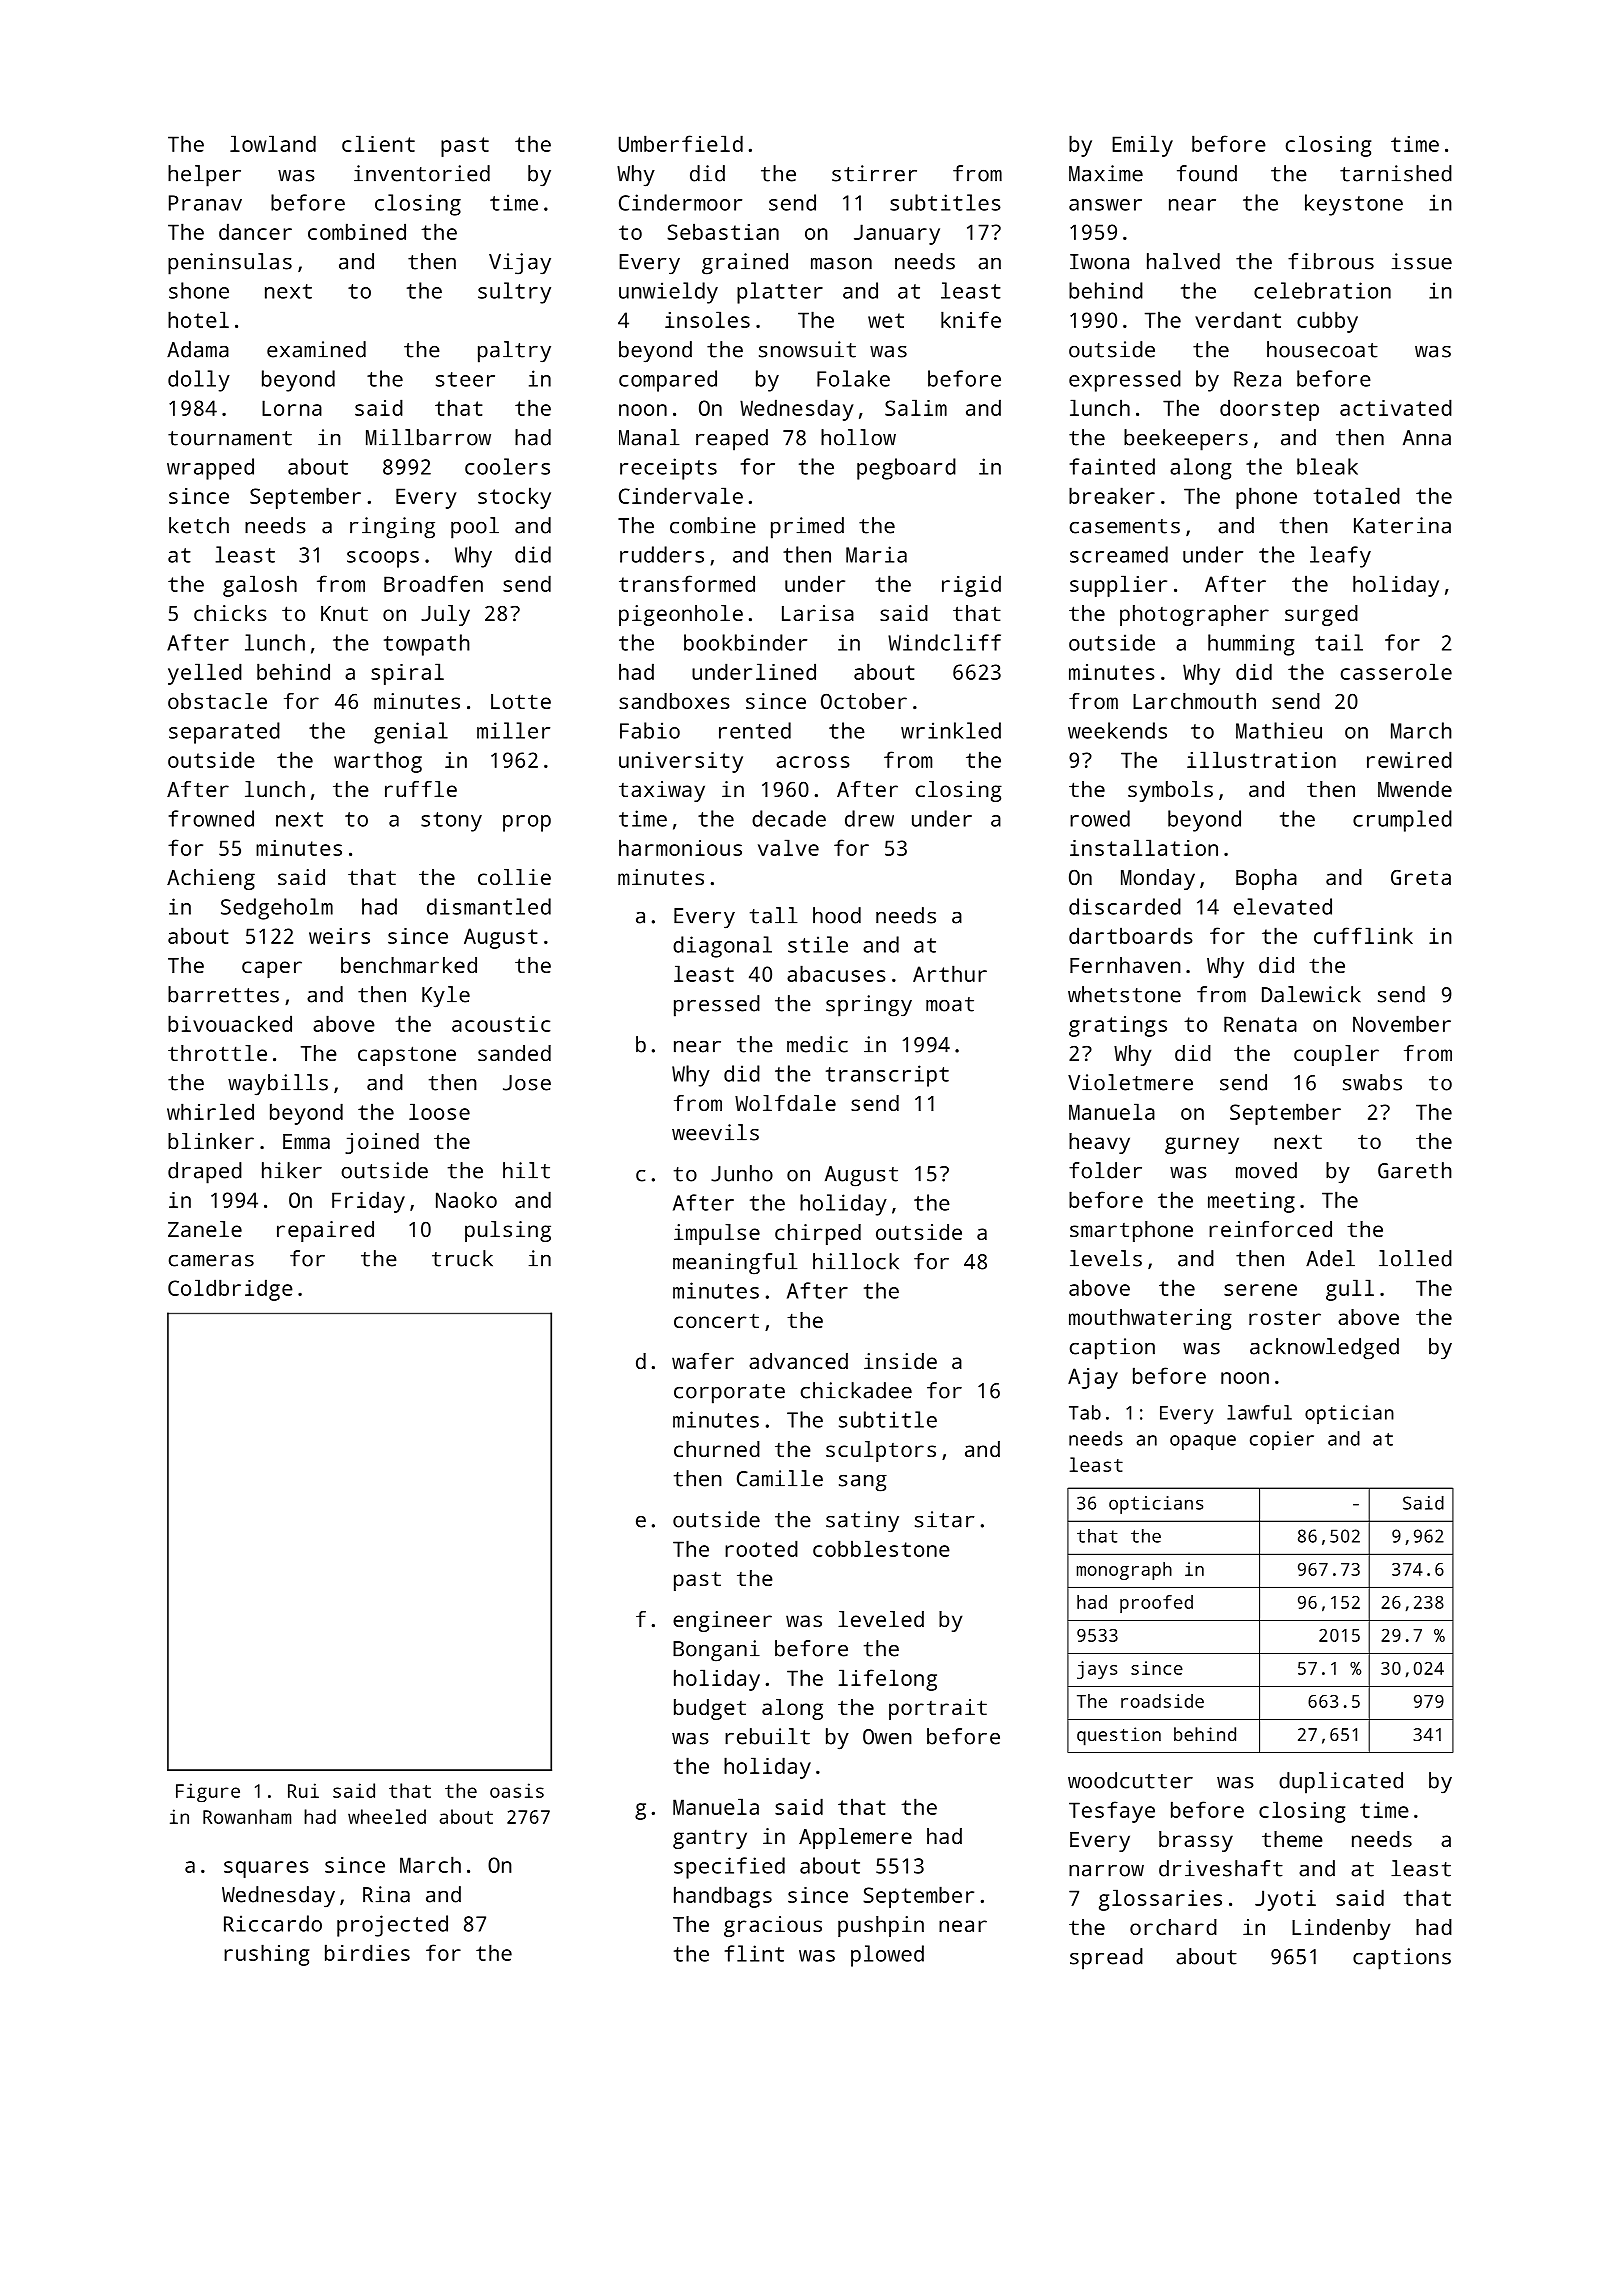 The height and width of the screenshot is (2292, 1620). Describe the element at coordinates (422, 173) in the screenshot. I see `inventoried` at that location.
